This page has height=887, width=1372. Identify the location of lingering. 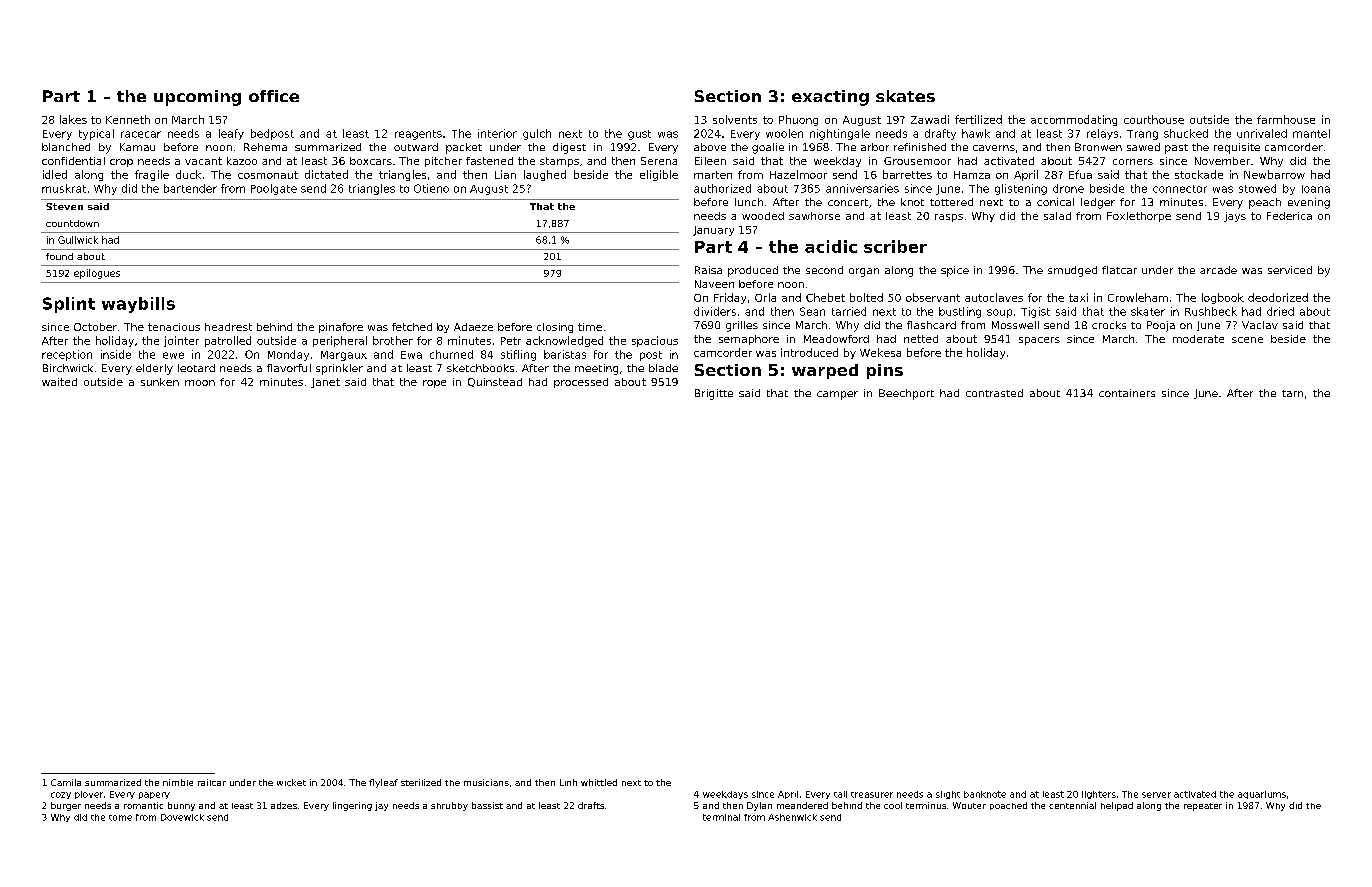
(352, 806).
